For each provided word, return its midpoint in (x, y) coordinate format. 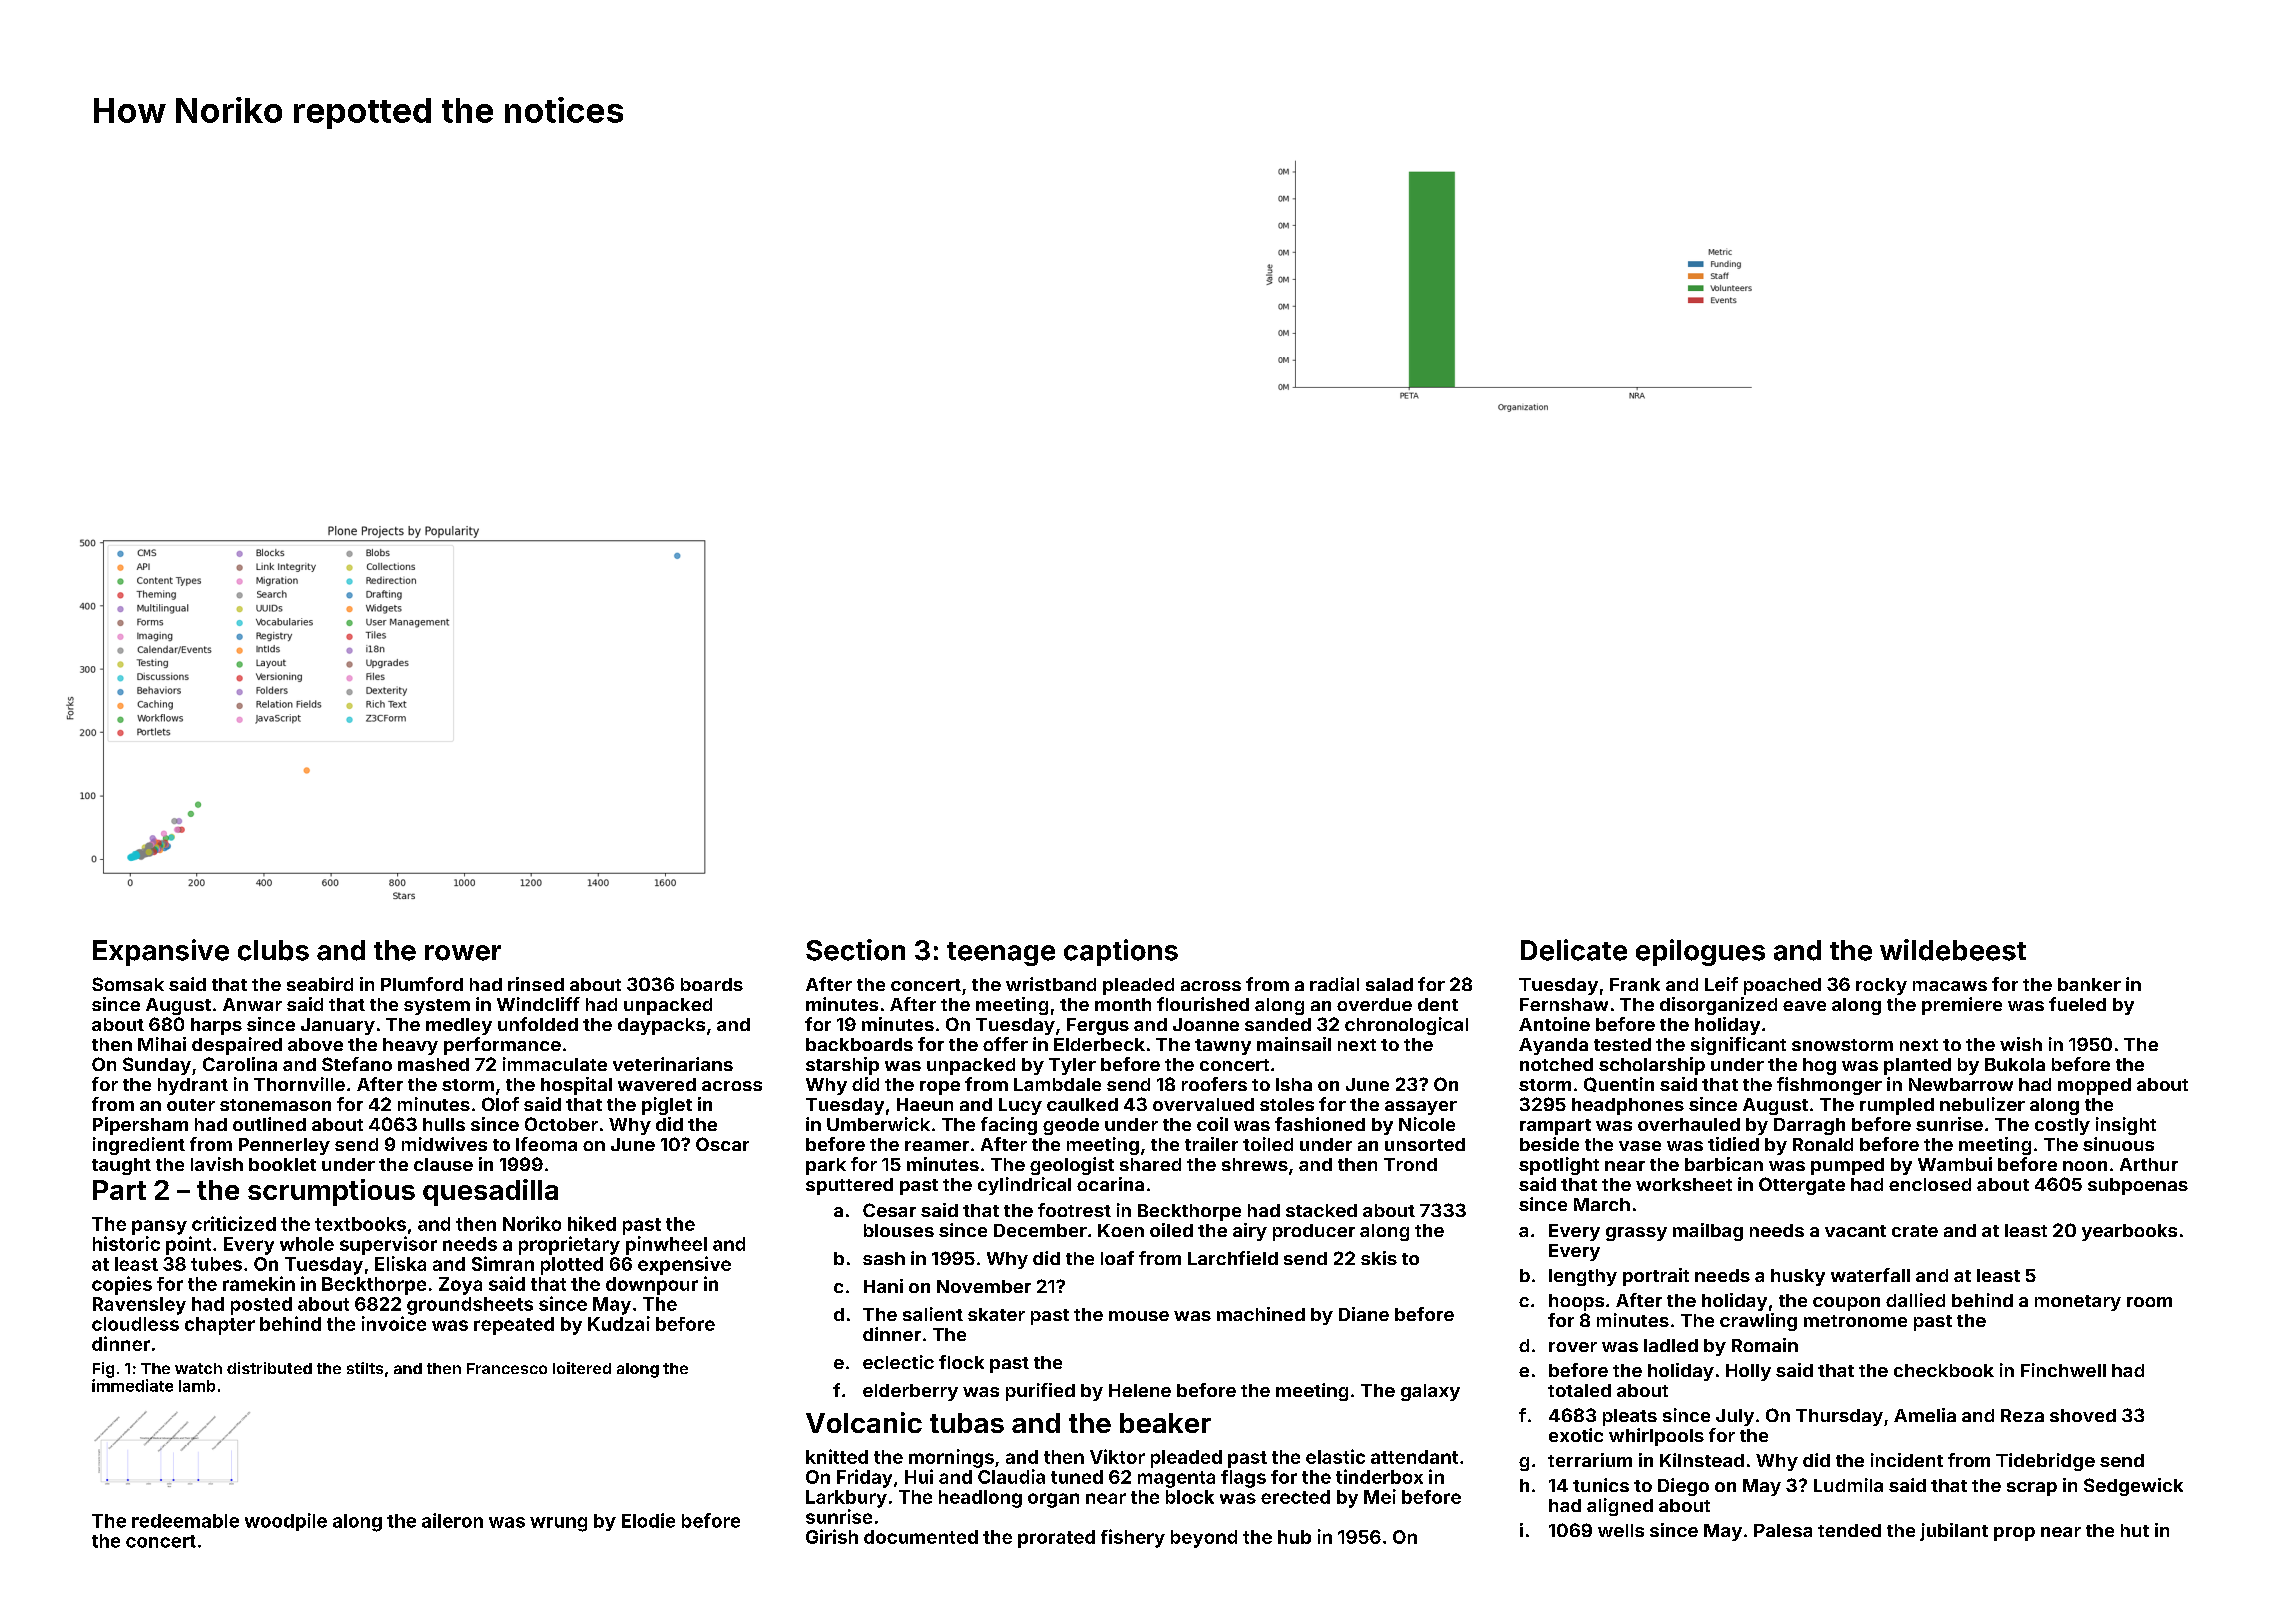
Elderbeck (1099, 1044)
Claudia (1011, 1476)
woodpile (286, 1522)
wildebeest (1953, 950)
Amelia (1925, 1415)
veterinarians (673, 1064)
